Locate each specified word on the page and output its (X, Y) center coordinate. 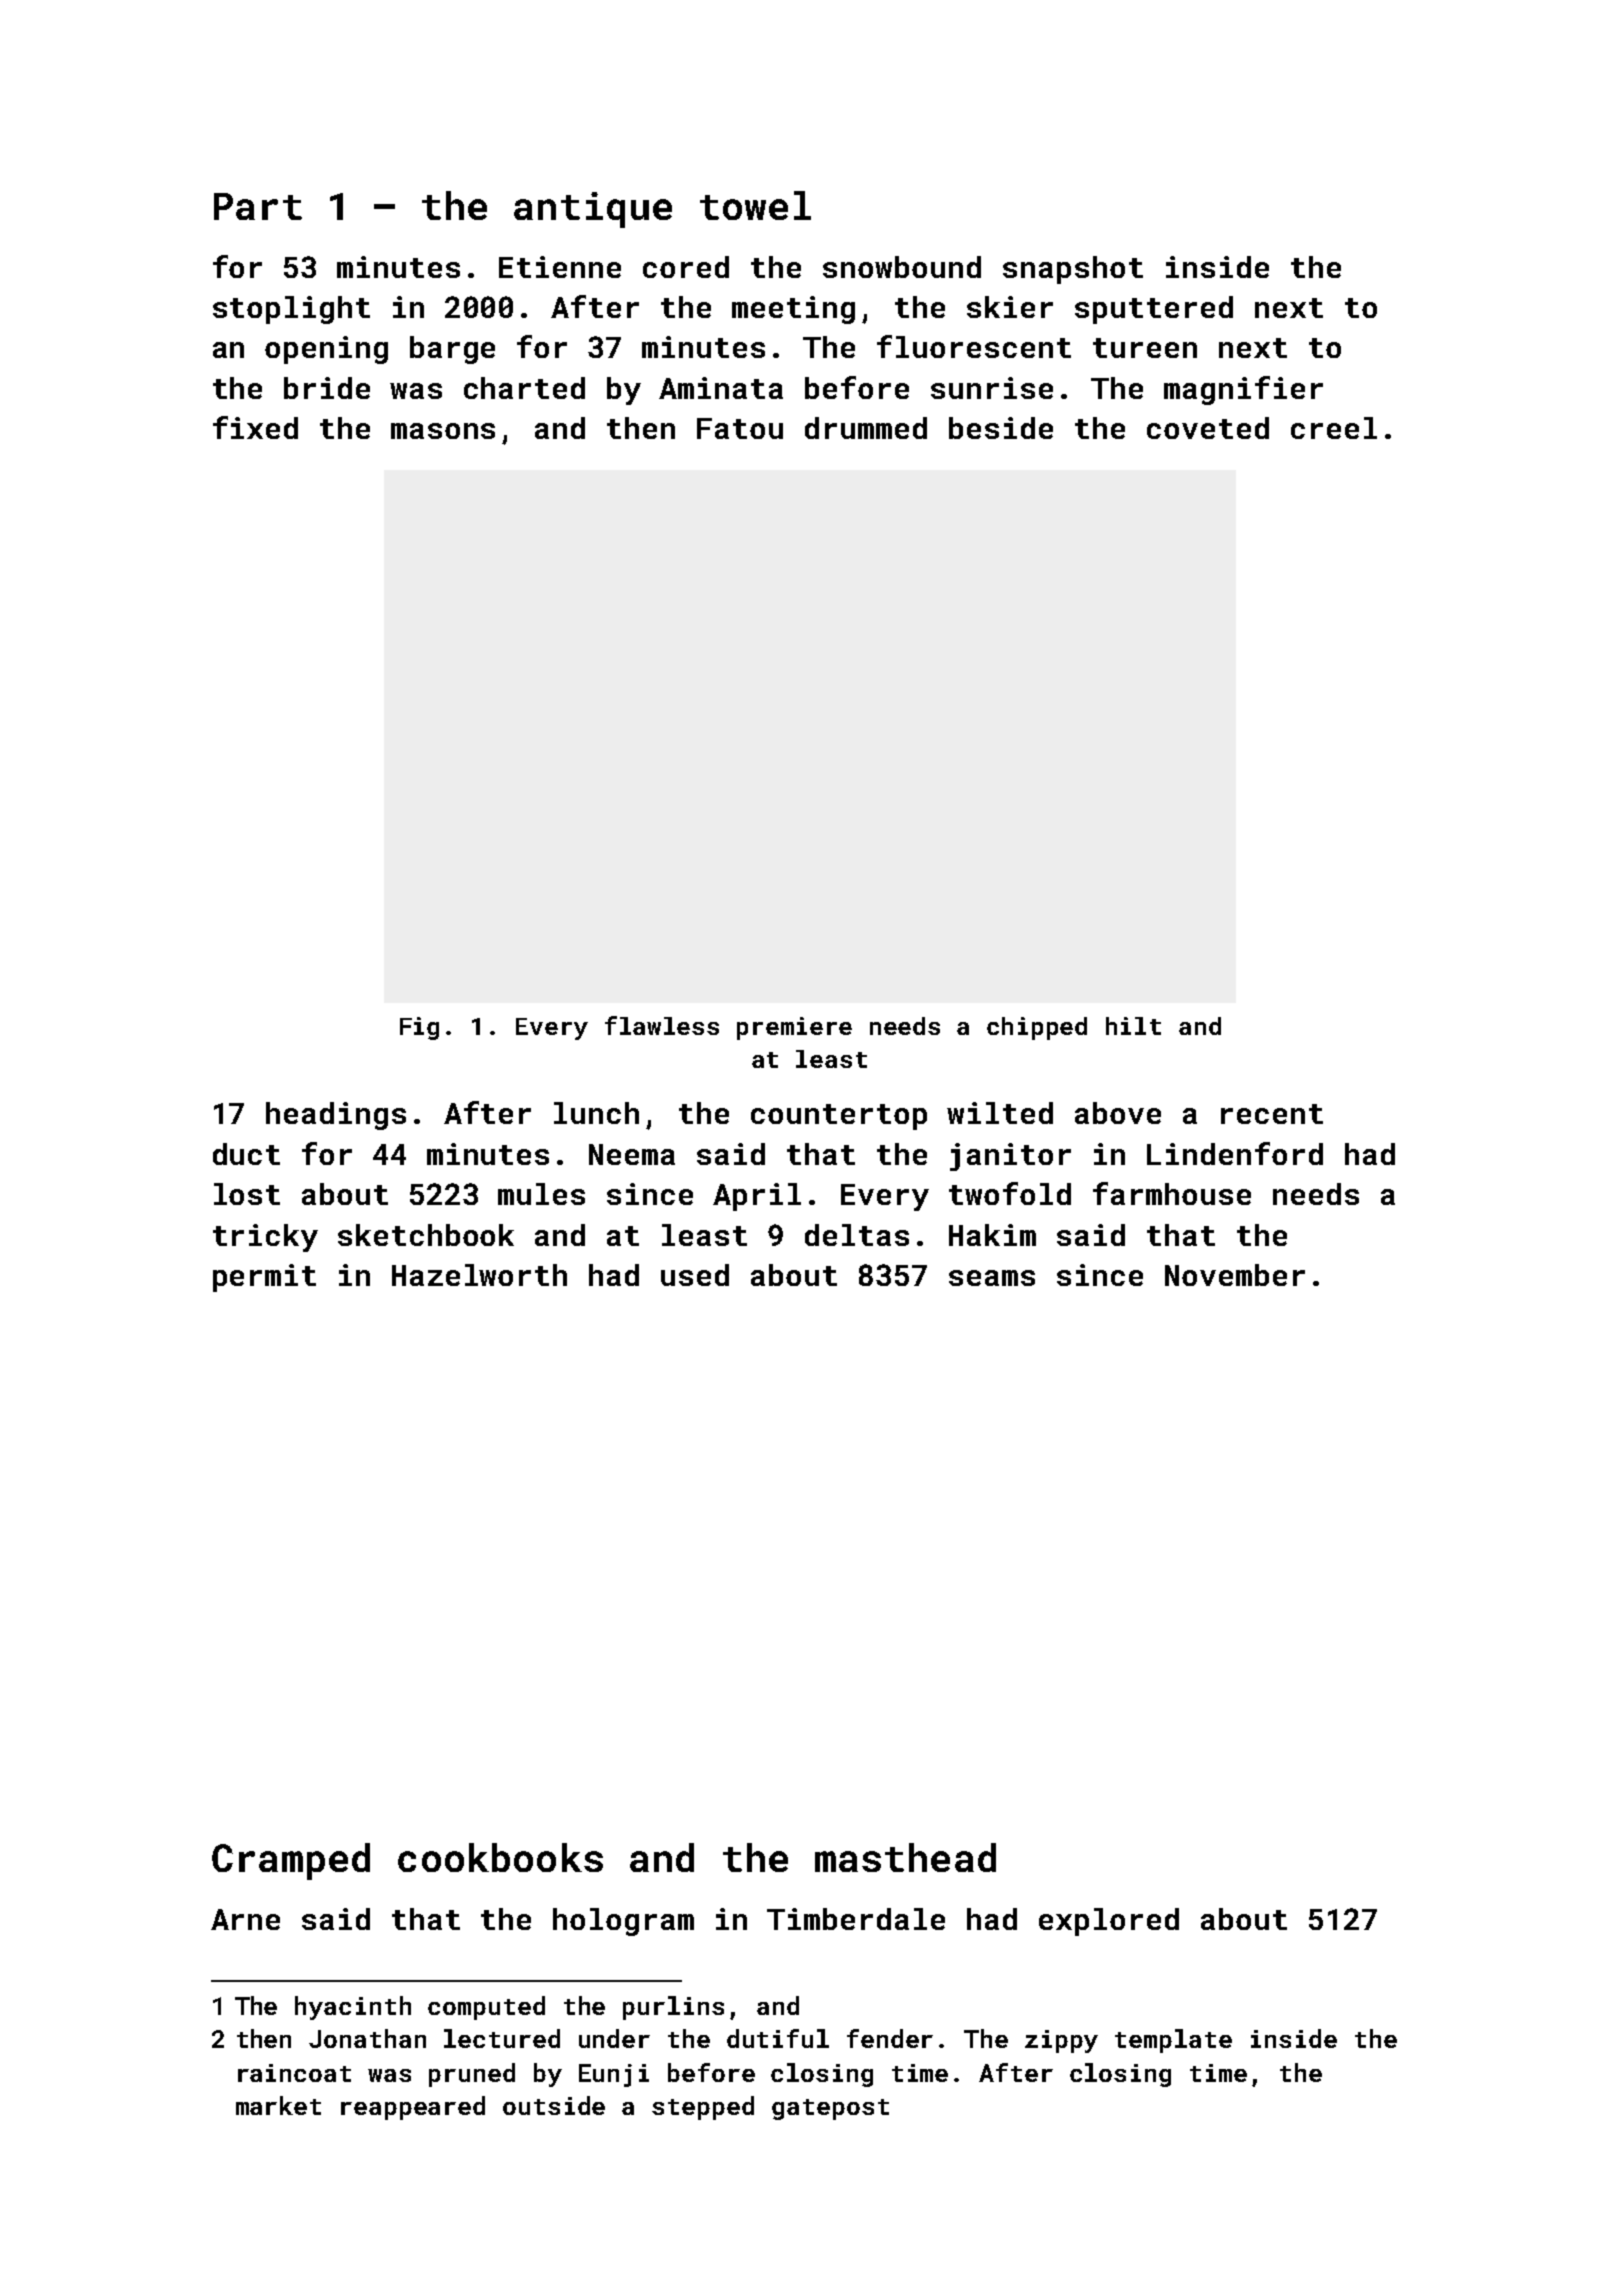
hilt (1133, 1026)
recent (1272, 1114)
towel (755, 205)
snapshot (1073, 270)
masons (443, 431)
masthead (905, 1857)
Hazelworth (479, 1275)
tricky (265, 1238)
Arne (245, 1919)
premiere (794, 1028)
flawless (662, 1025)
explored (1109, 1922)
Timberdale (856, 1919)
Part (258, 206)
